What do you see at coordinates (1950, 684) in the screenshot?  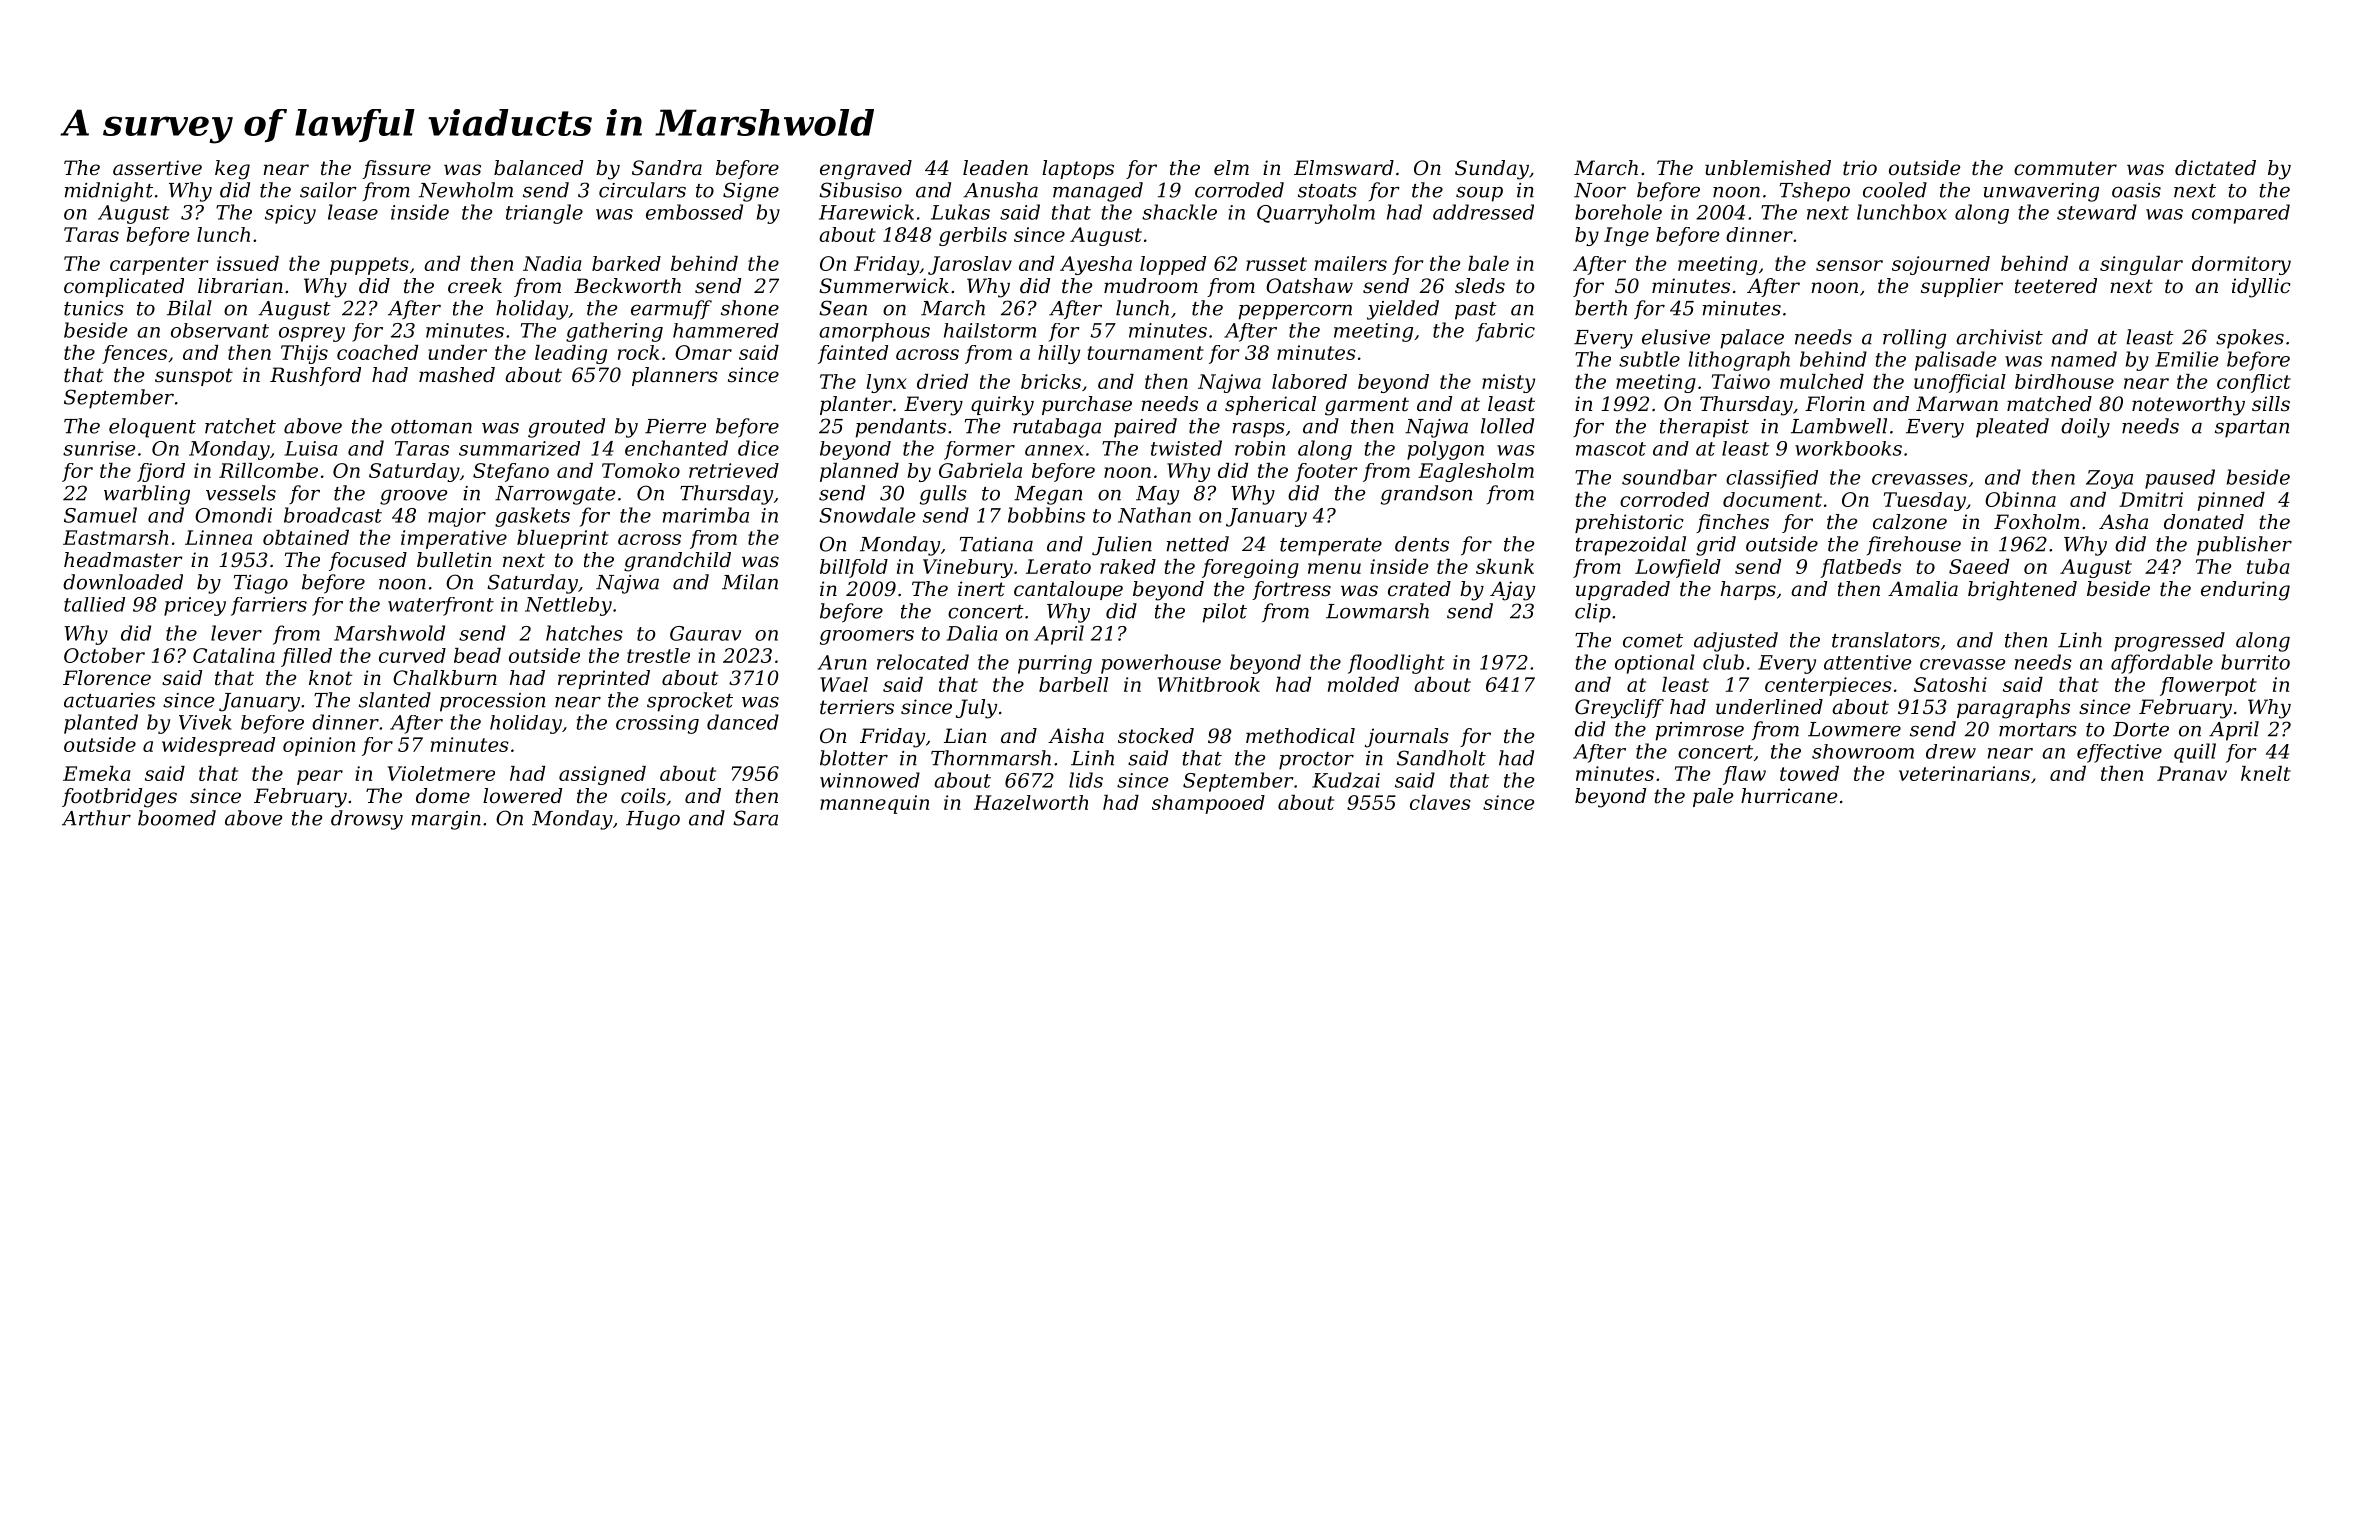 I see `Satoshi` at bounding box center [1950, 684].
